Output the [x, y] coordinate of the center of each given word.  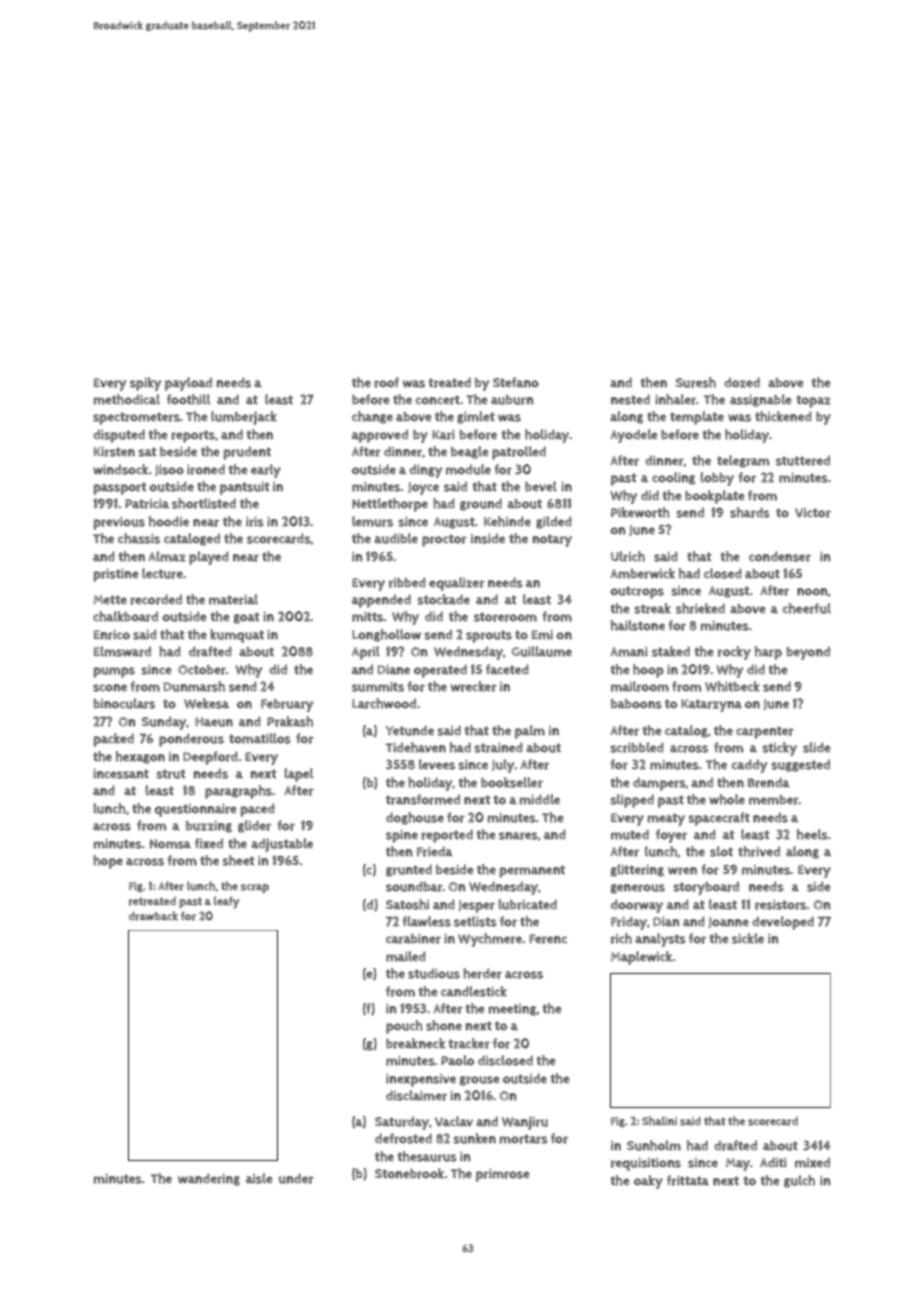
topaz [813, 401]
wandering [209, 1179]
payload [188, 384]
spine [402, 836]
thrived [759, 851]
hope [108, 862]
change [372, 417]
